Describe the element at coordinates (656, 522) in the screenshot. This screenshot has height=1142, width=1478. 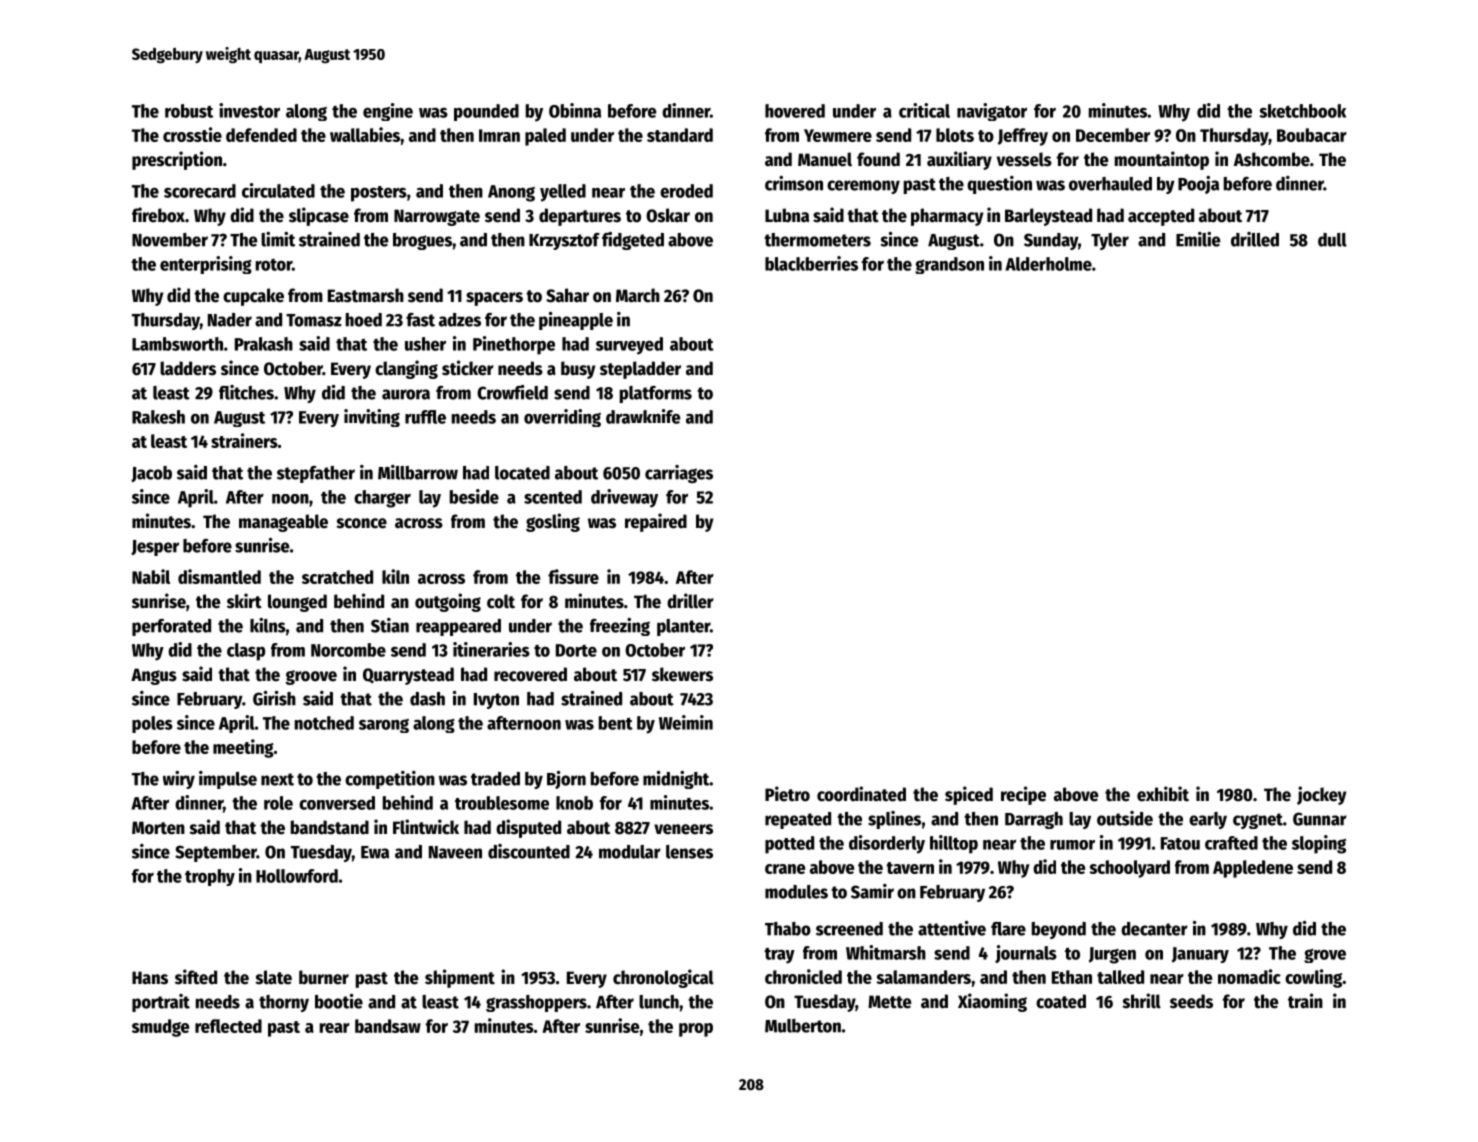
I see `repaired` at that location.
